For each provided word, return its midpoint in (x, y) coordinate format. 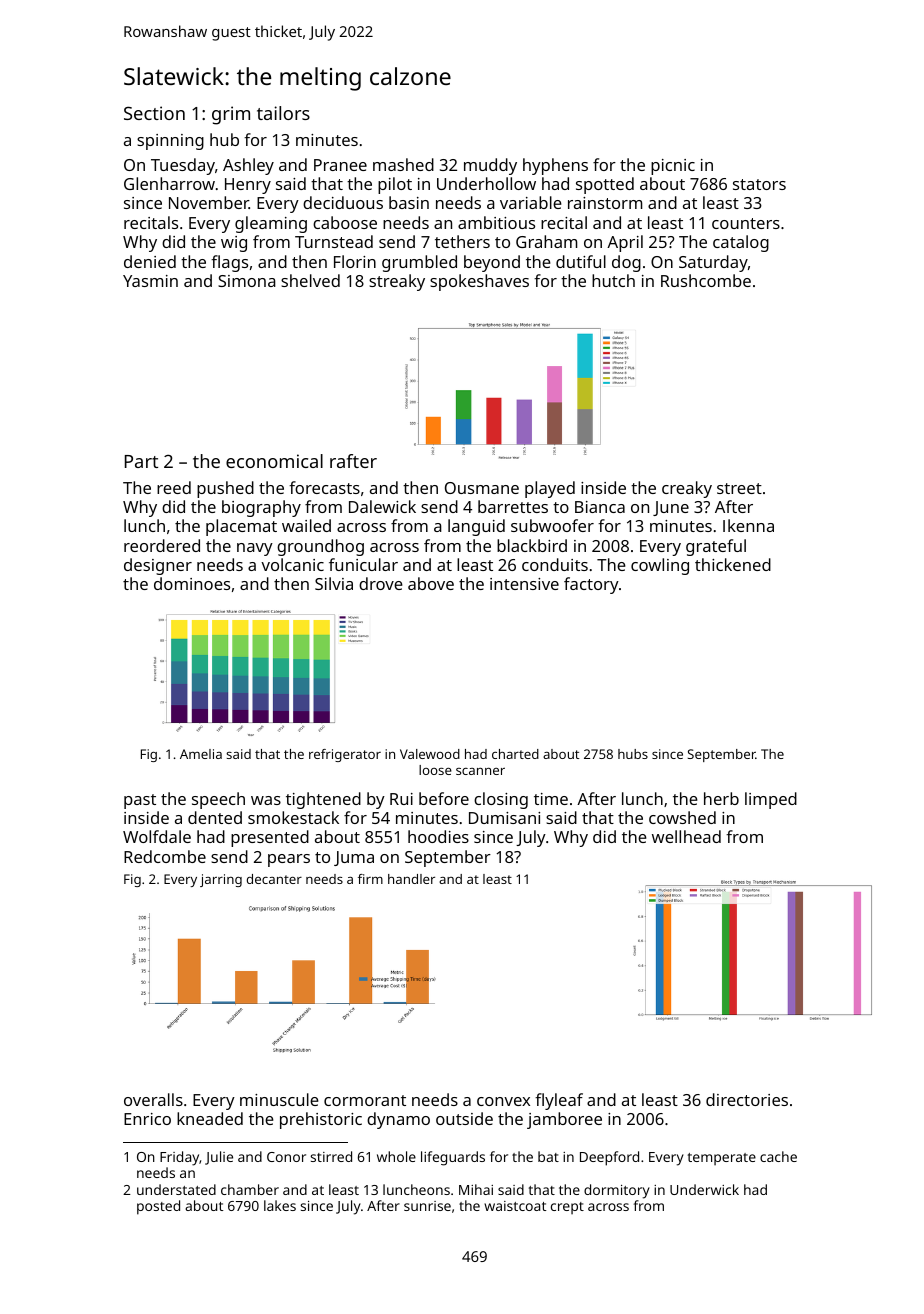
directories (747, 1099)
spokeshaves (479, 282)
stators (759, 184)
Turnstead (334, 241)
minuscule (279, 1099)
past (140, 801)
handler (411, 879)
